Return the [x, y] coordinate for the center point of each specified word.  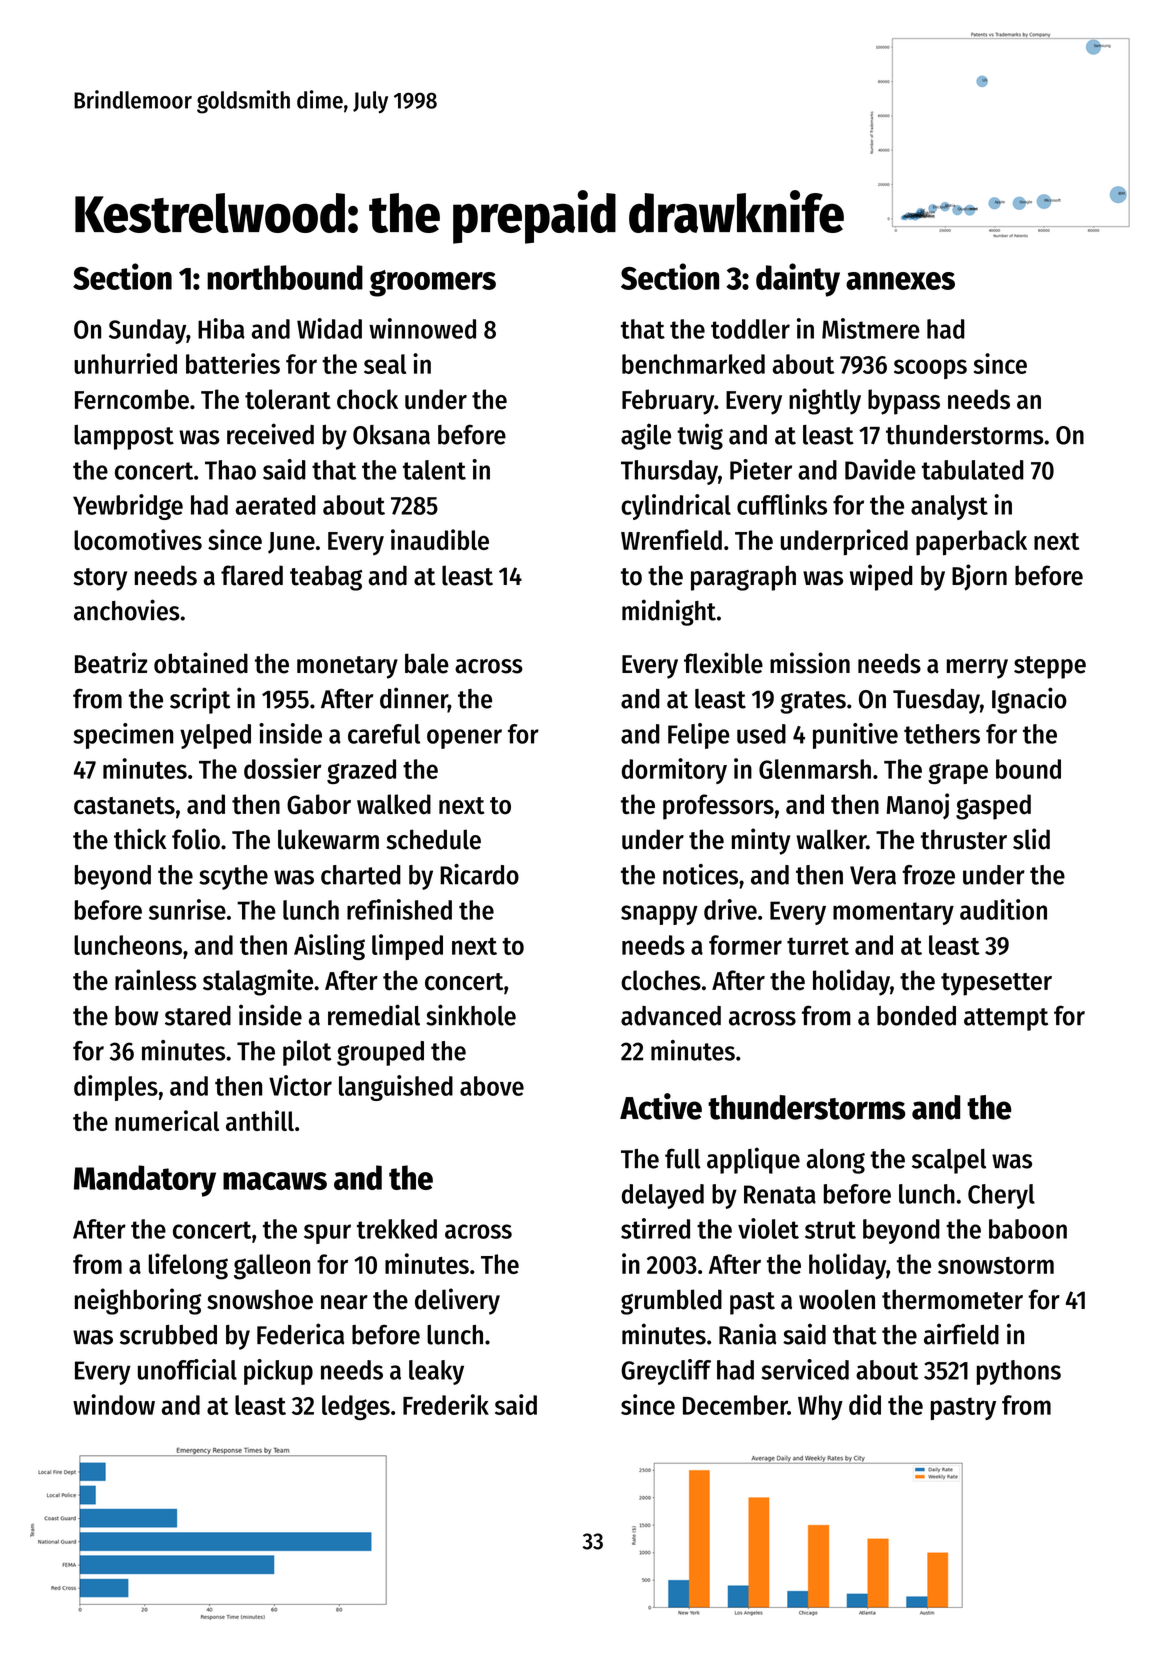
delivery [457, 1301]
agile [646, 436]
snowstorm [996, 1265]
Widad [329, 328]
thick [140, 839]
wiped [881, 577]
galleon [272, 1267]
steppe [1050, 667]
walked [394, 804]
